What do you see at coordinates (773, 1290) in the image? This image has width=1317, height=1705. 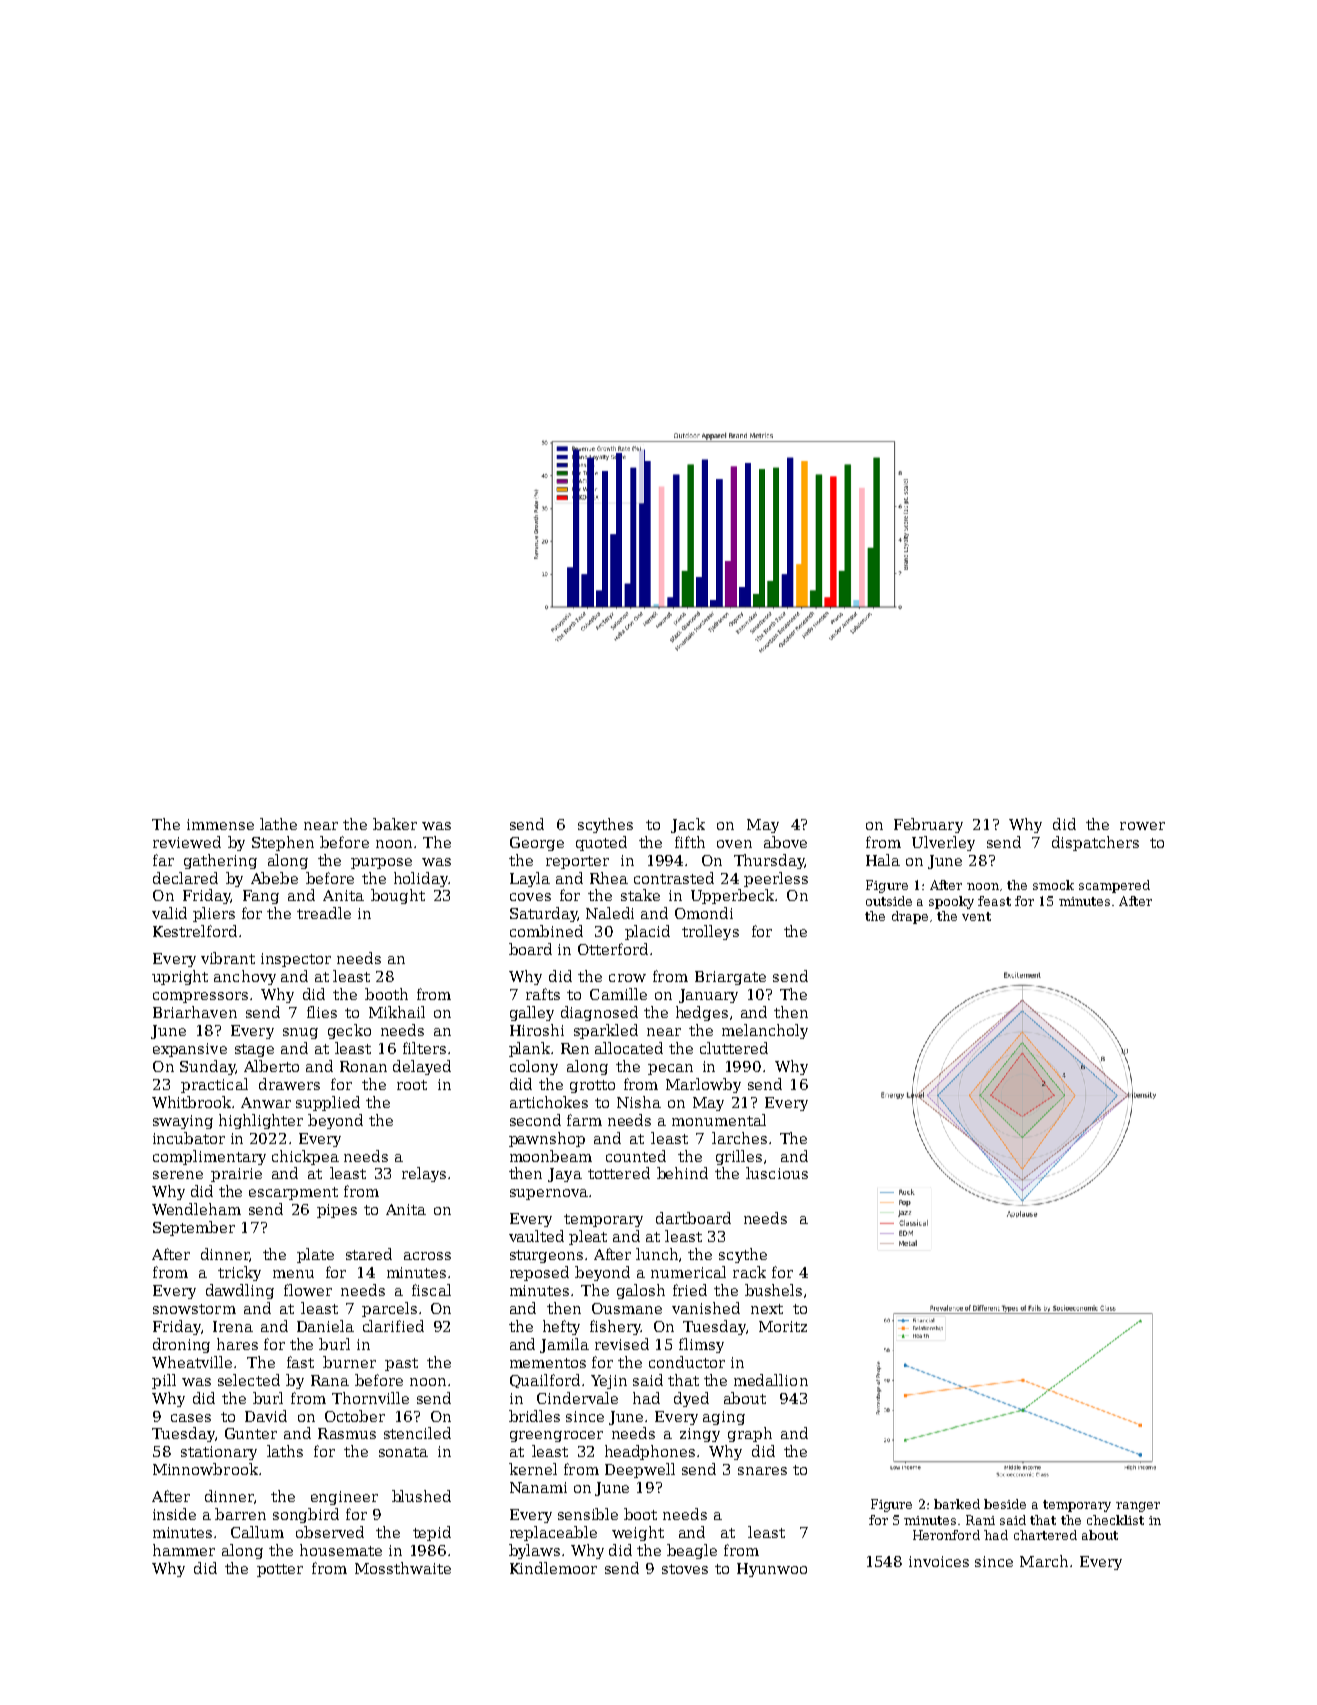 I see `bushels` at bounding box center [773, 1290].
